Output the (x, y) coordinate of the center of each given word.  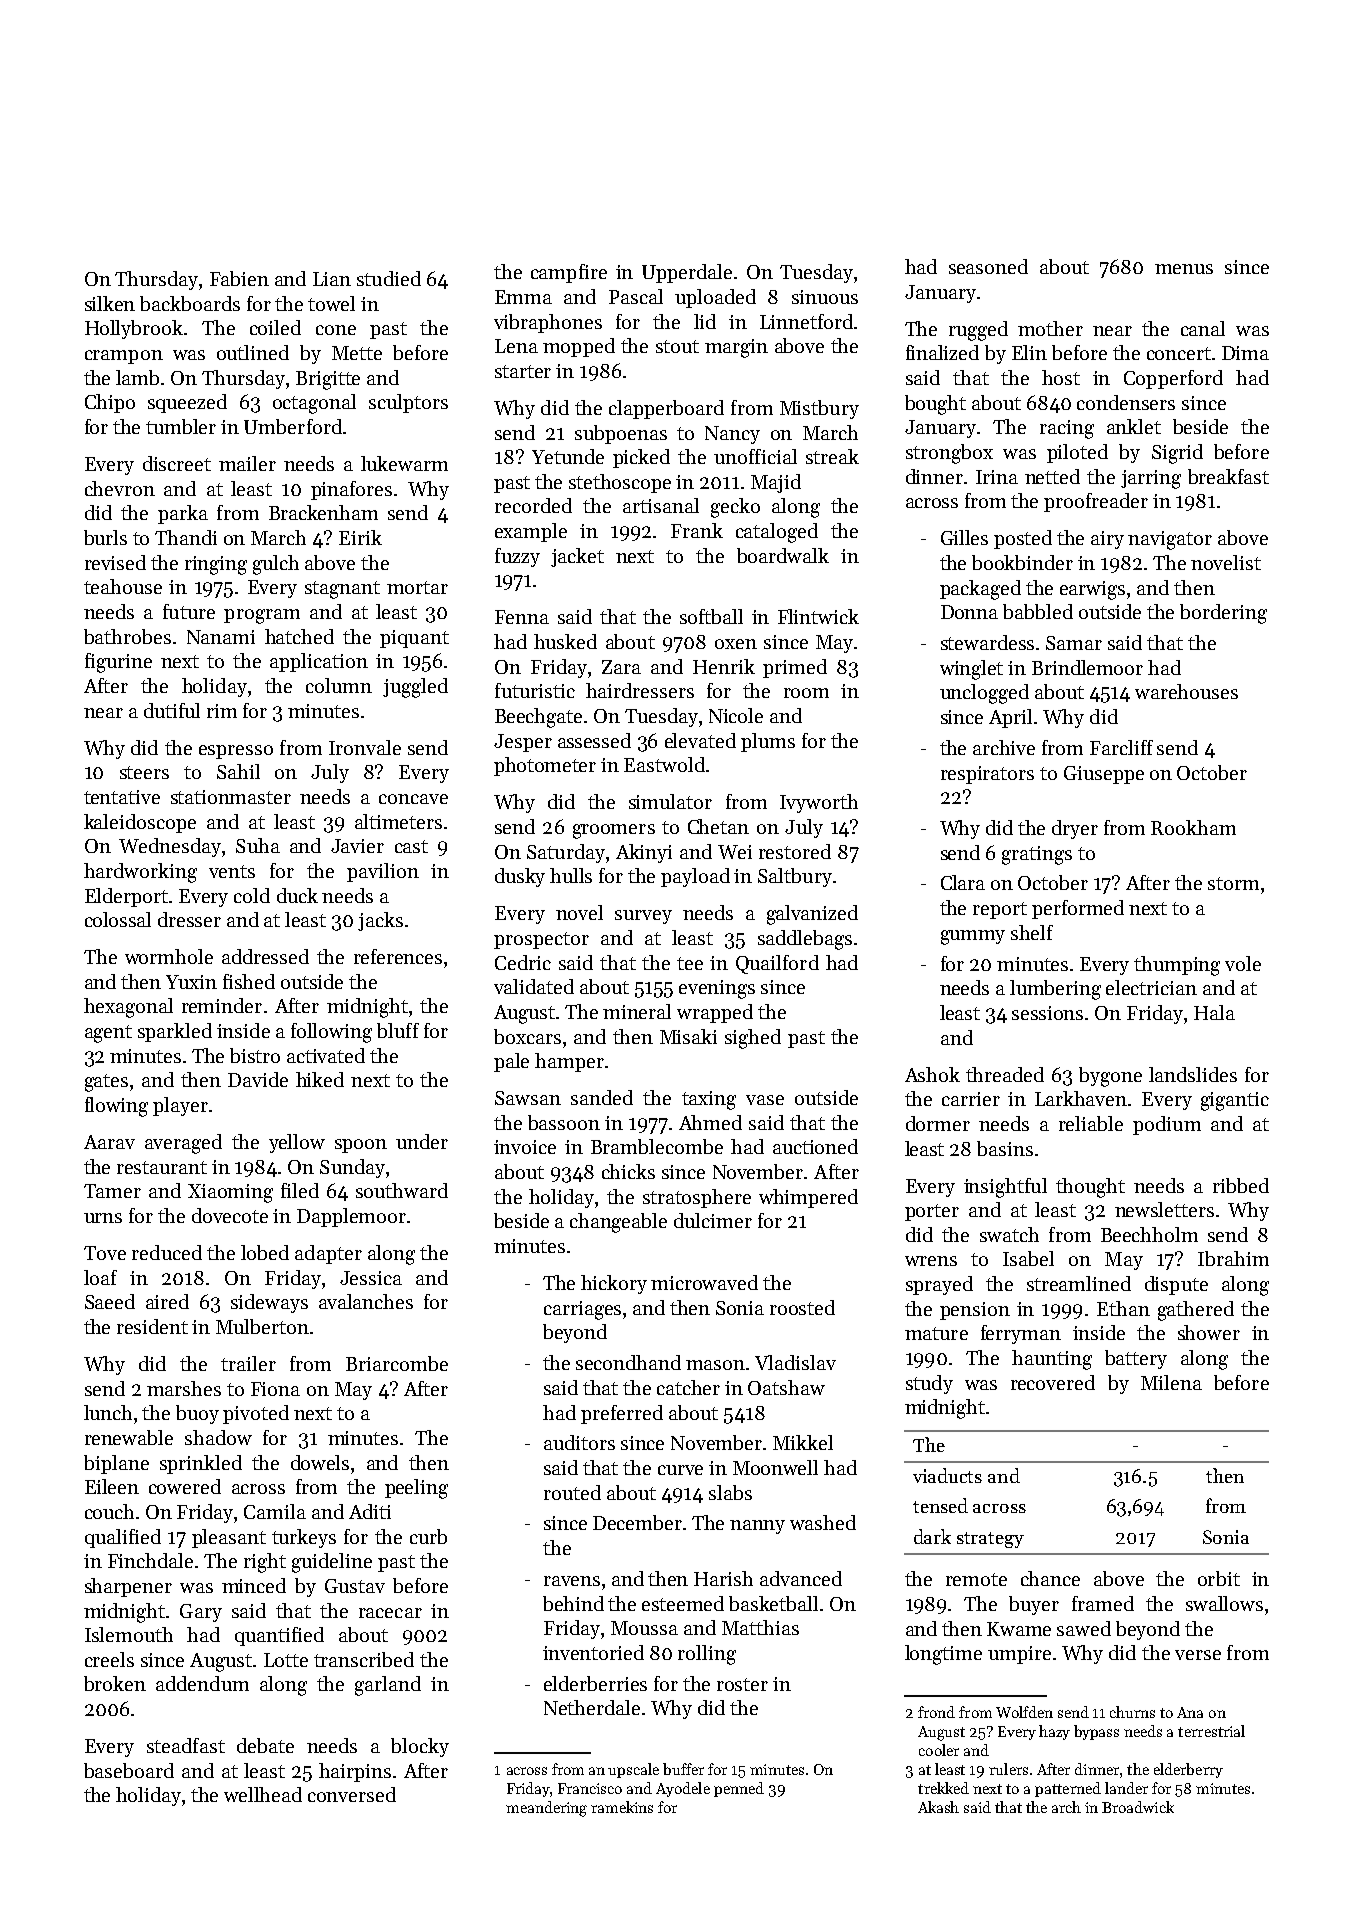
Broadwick (1138, 1807)
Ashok (932, 1074)
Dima (1245, 353)
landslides (1193, 1074)
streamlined (1079, 1283)
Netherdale (592, 1707)
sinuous (825, 297)
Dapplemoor (351, 1217)
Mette (357, 353)
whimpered (808, 1198)
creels (109, 1659)
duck (297, 895)
